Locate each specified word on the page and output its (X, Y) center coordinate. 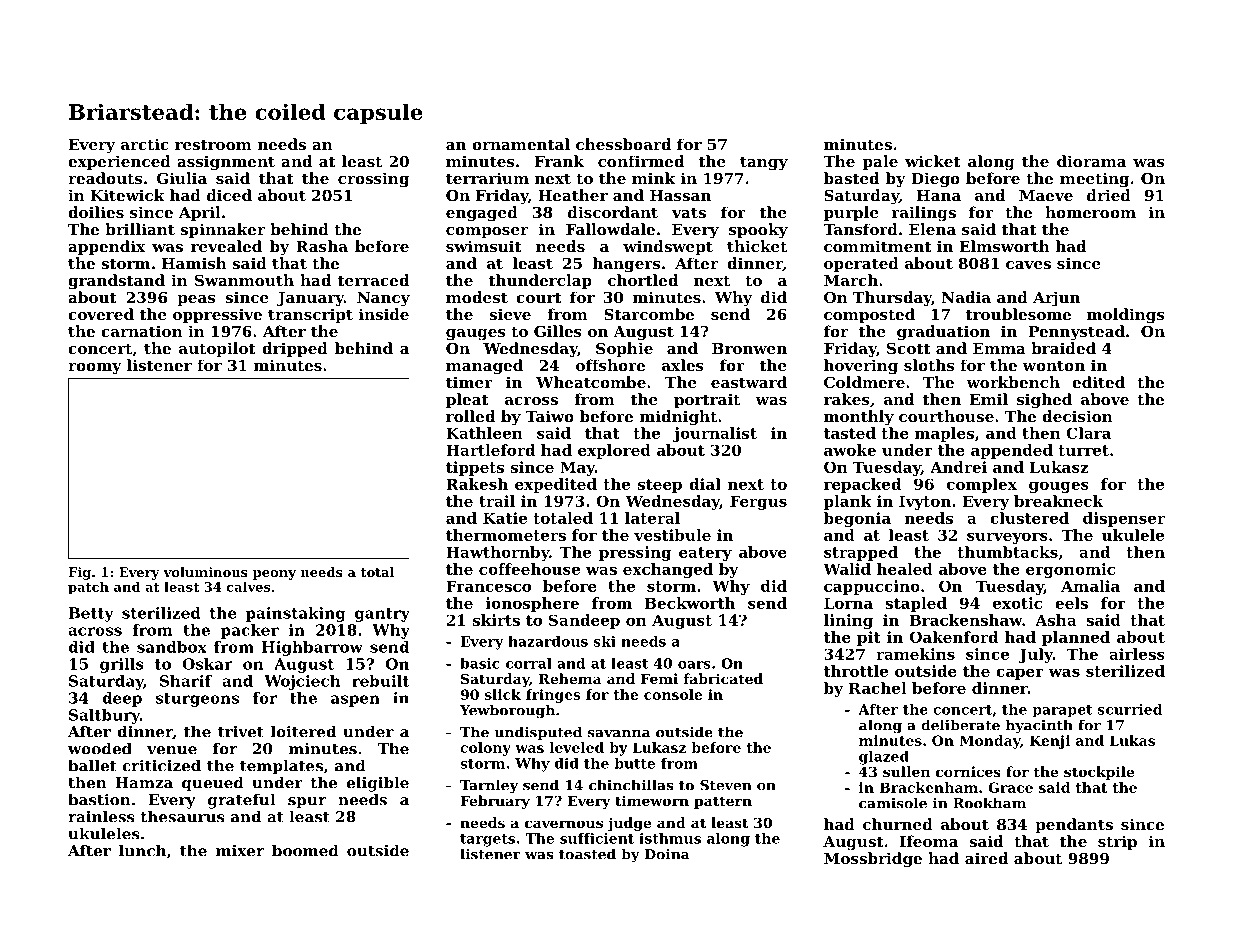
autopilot (217, 349)
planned (1076, 638)
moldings (1125, 316)
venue (172, 750)
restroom (213, 144)
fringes (553, 696)
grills (121, 665)
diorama (1091, 161)
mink (653, 178)
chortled (643, 280)
